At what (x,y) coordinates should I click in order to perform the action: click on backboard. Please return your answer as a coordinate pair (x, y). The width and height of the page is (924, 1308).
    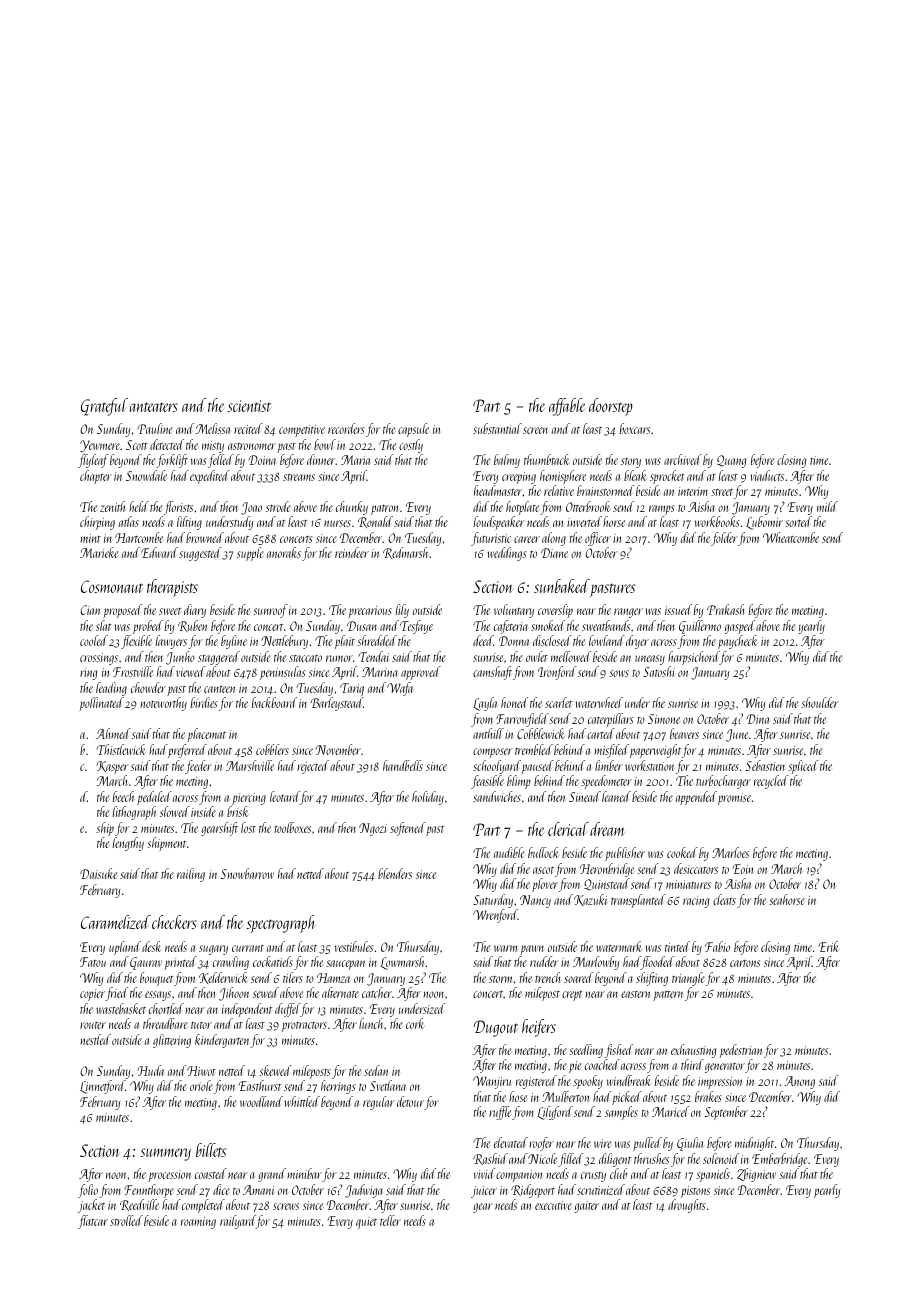
    Looking at the image, I should click on (274, 702).
